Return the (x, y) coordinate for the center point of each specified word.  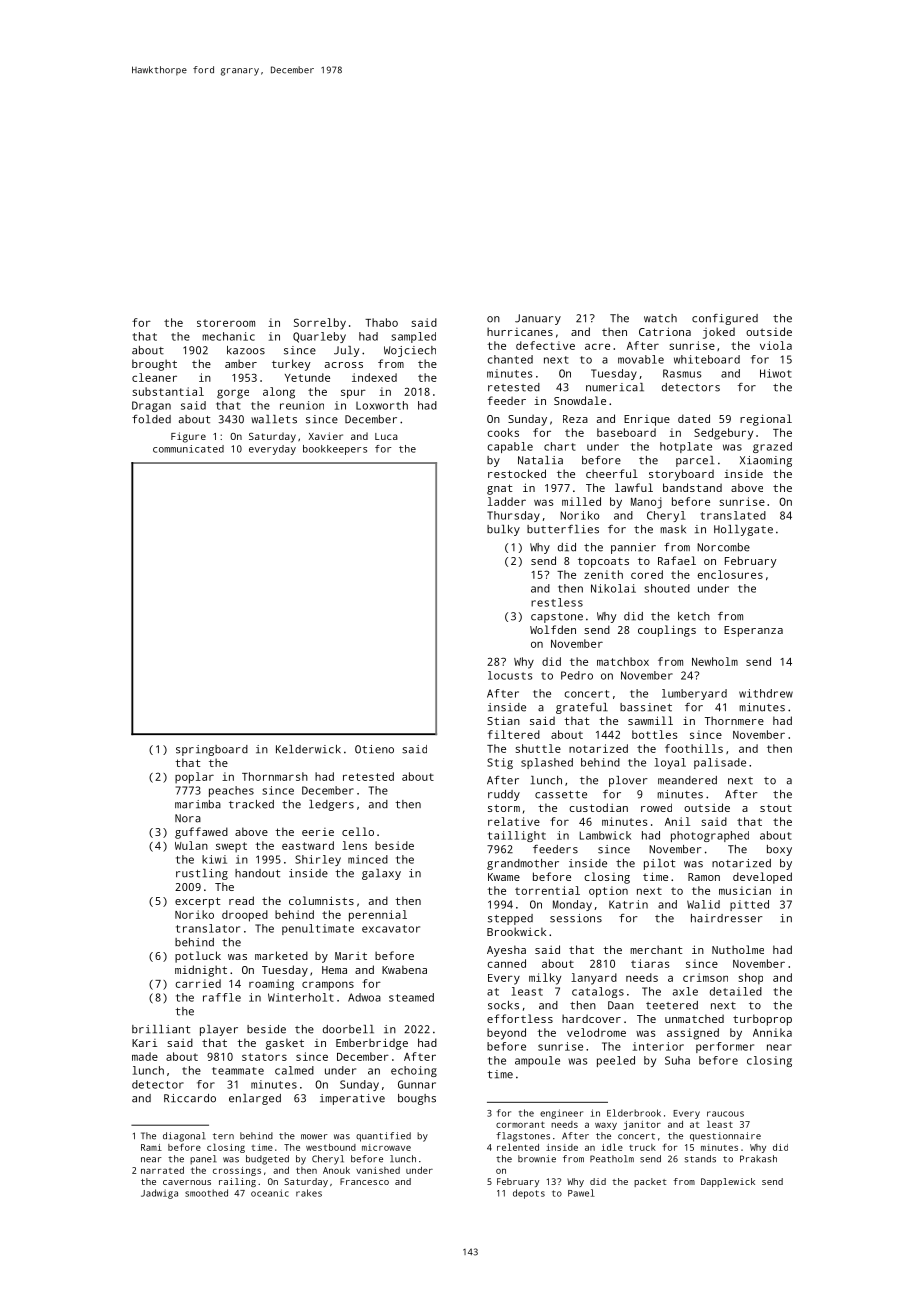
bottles (654, 734)
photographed (710, 836)
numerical (615, 387)
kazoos (246, 350)
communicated (188, 449)
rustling (202, 874)
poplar (194, 778)
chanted (510, 359)
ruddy (504, 795)
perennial (378, 916)
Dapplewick (728, 1182)
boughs (417, 1099)
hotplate (686, 447)
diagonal (184, 1137)
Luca (386, 436)
